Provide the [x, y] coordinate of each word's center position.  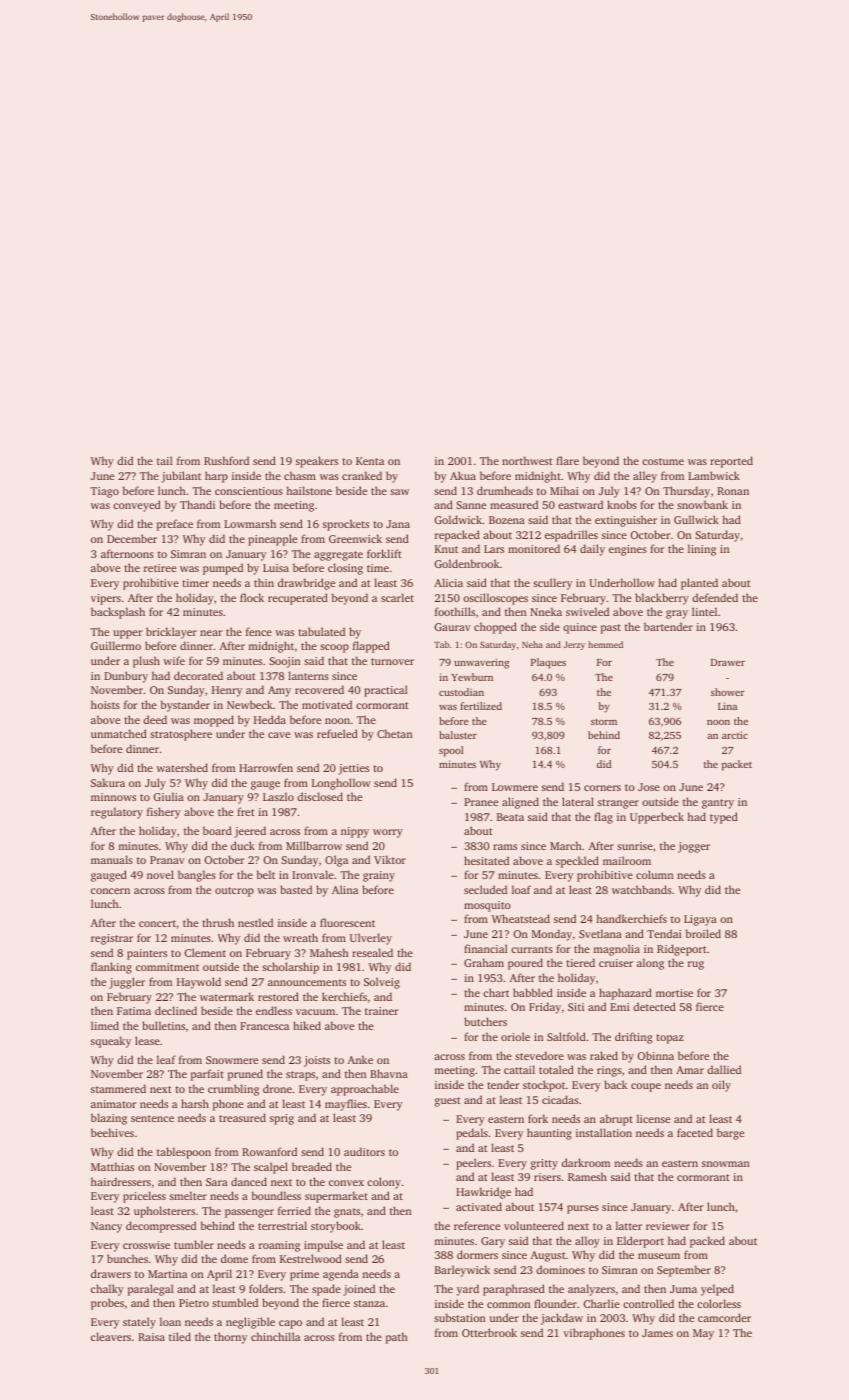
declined [176, 1010]
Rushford [226, 460]
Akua [463, 475]
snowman [725, 1164]
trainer [381, 1011]
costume [663, 461]
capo [290, 1324]
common [508, 1305]
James [657, 1333]
